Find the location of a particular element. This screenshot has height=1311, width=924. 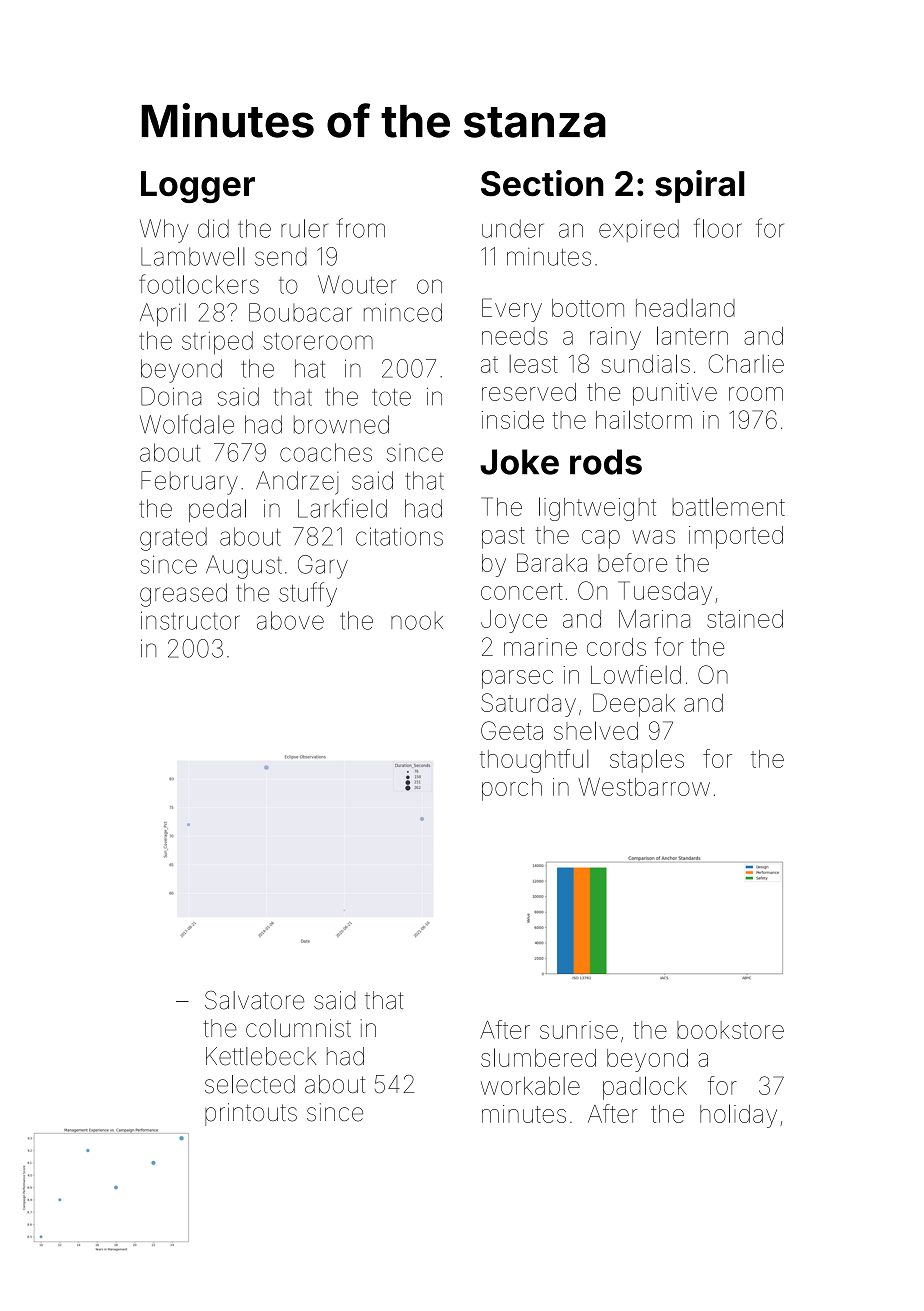

workable is located at coordinates (530, 1085).
